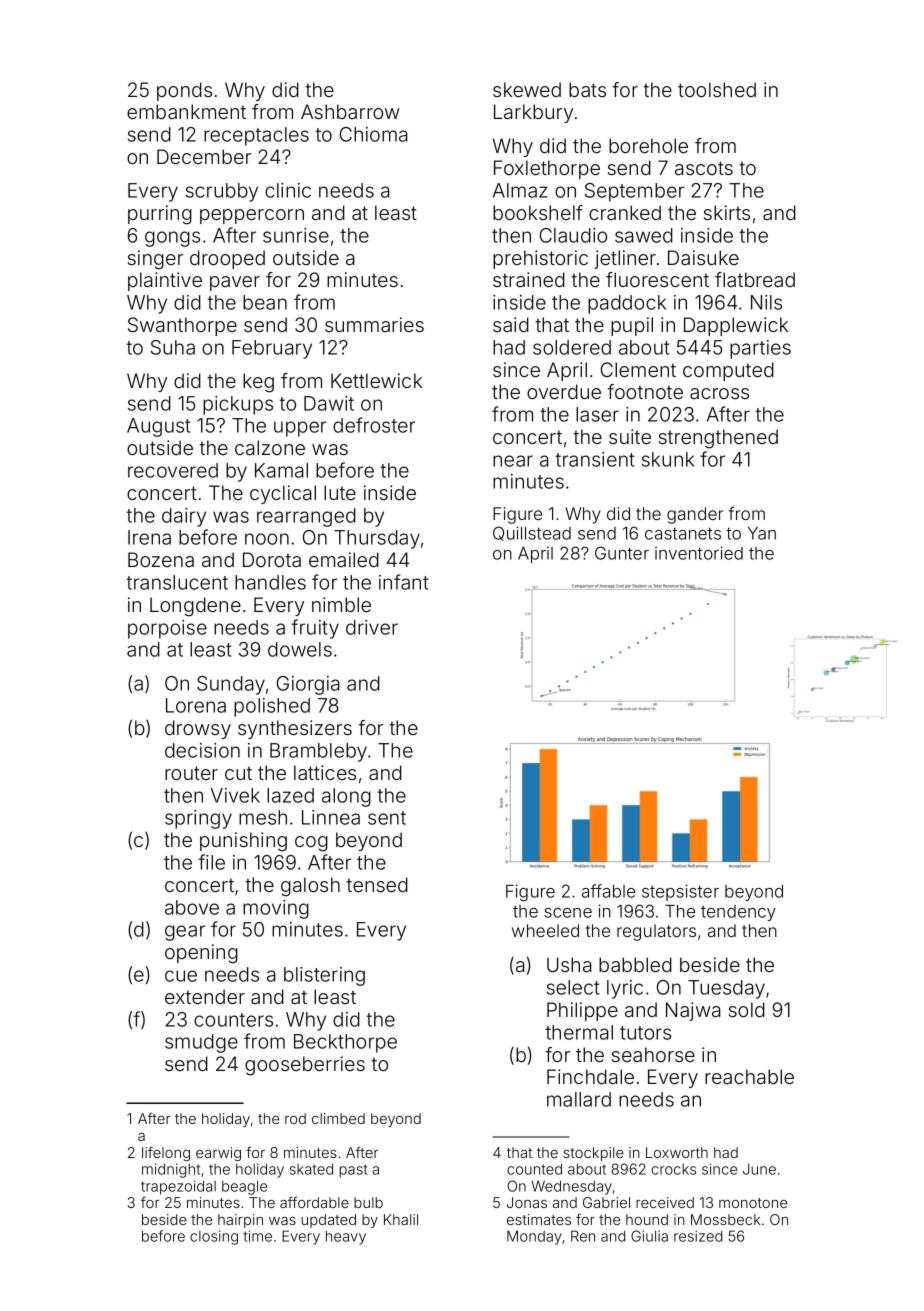  What do you see at coordinates (243, 842) in the page?
I see `punishing` at bounding box center [243, 842].
